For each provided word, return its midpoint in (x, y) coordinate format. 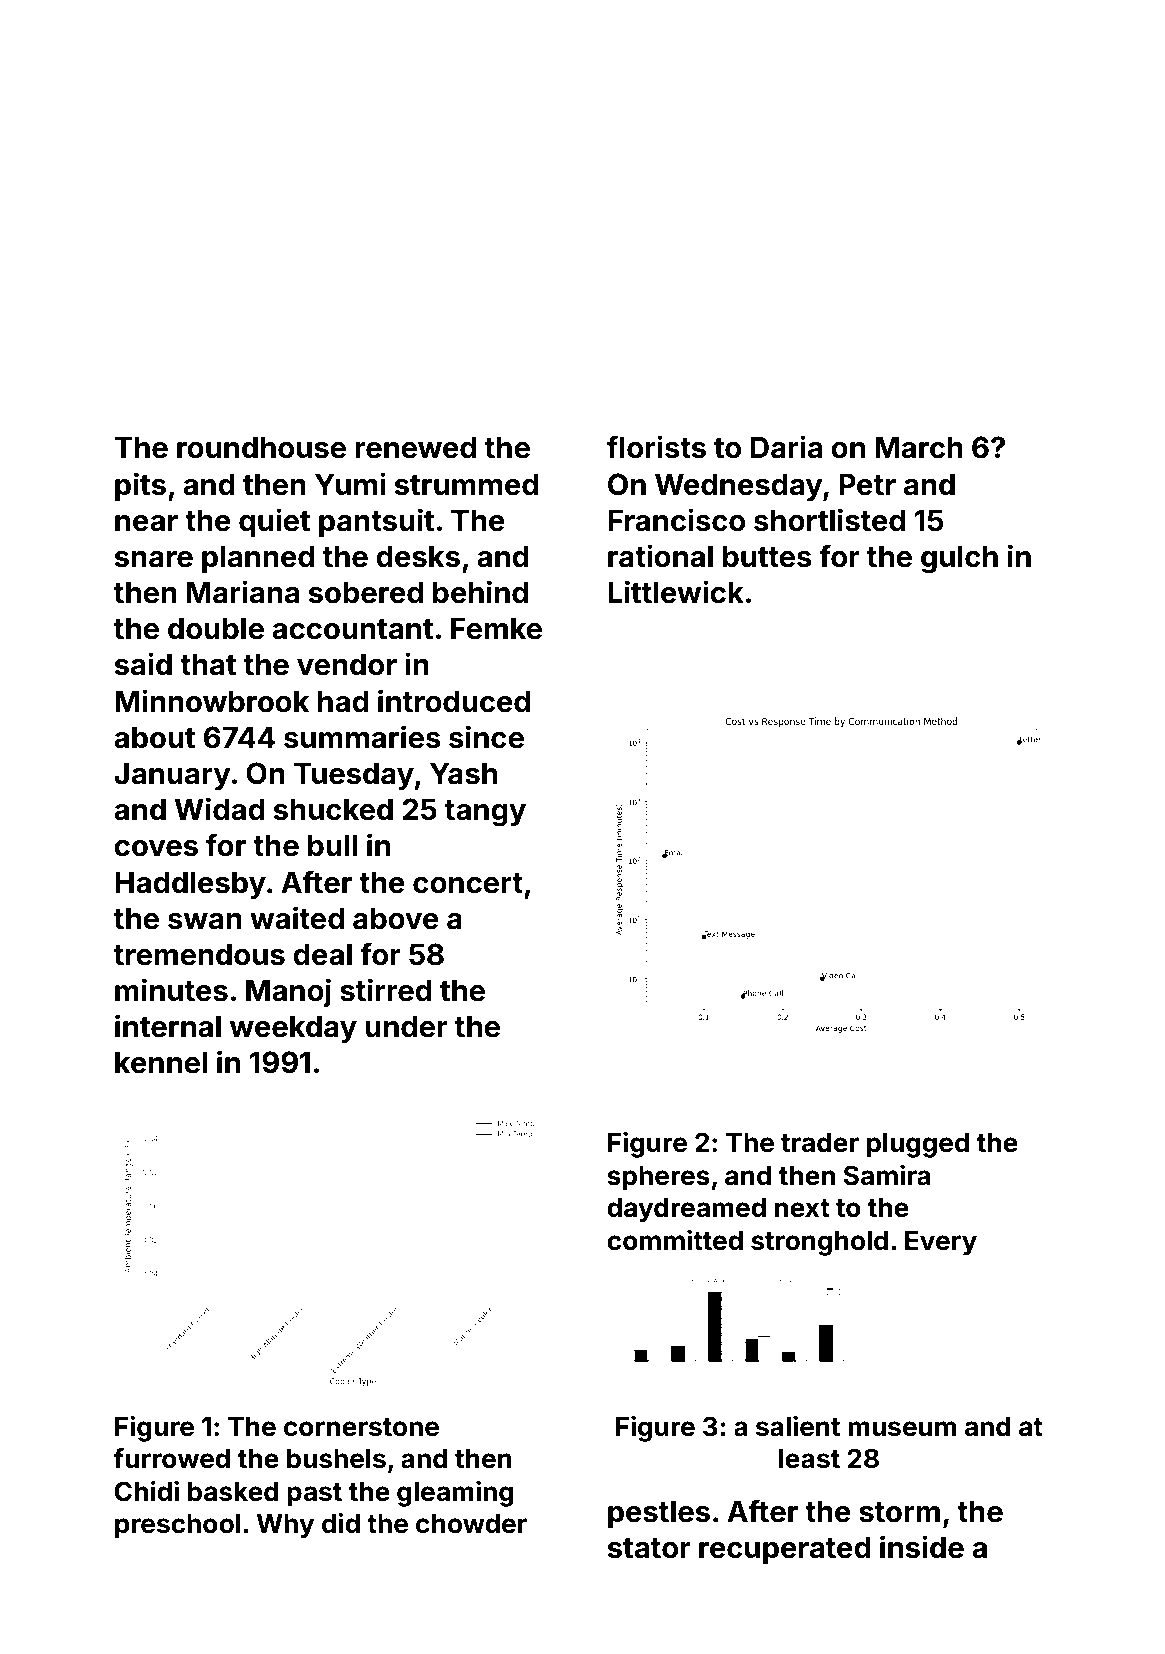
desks (418, 556)
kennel (161, 1062)
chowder (471, 1524)
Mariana (243, 592)
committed (675, 1240)
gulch (959, 559)
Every (941, 1243)
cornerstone (361, 1427)
